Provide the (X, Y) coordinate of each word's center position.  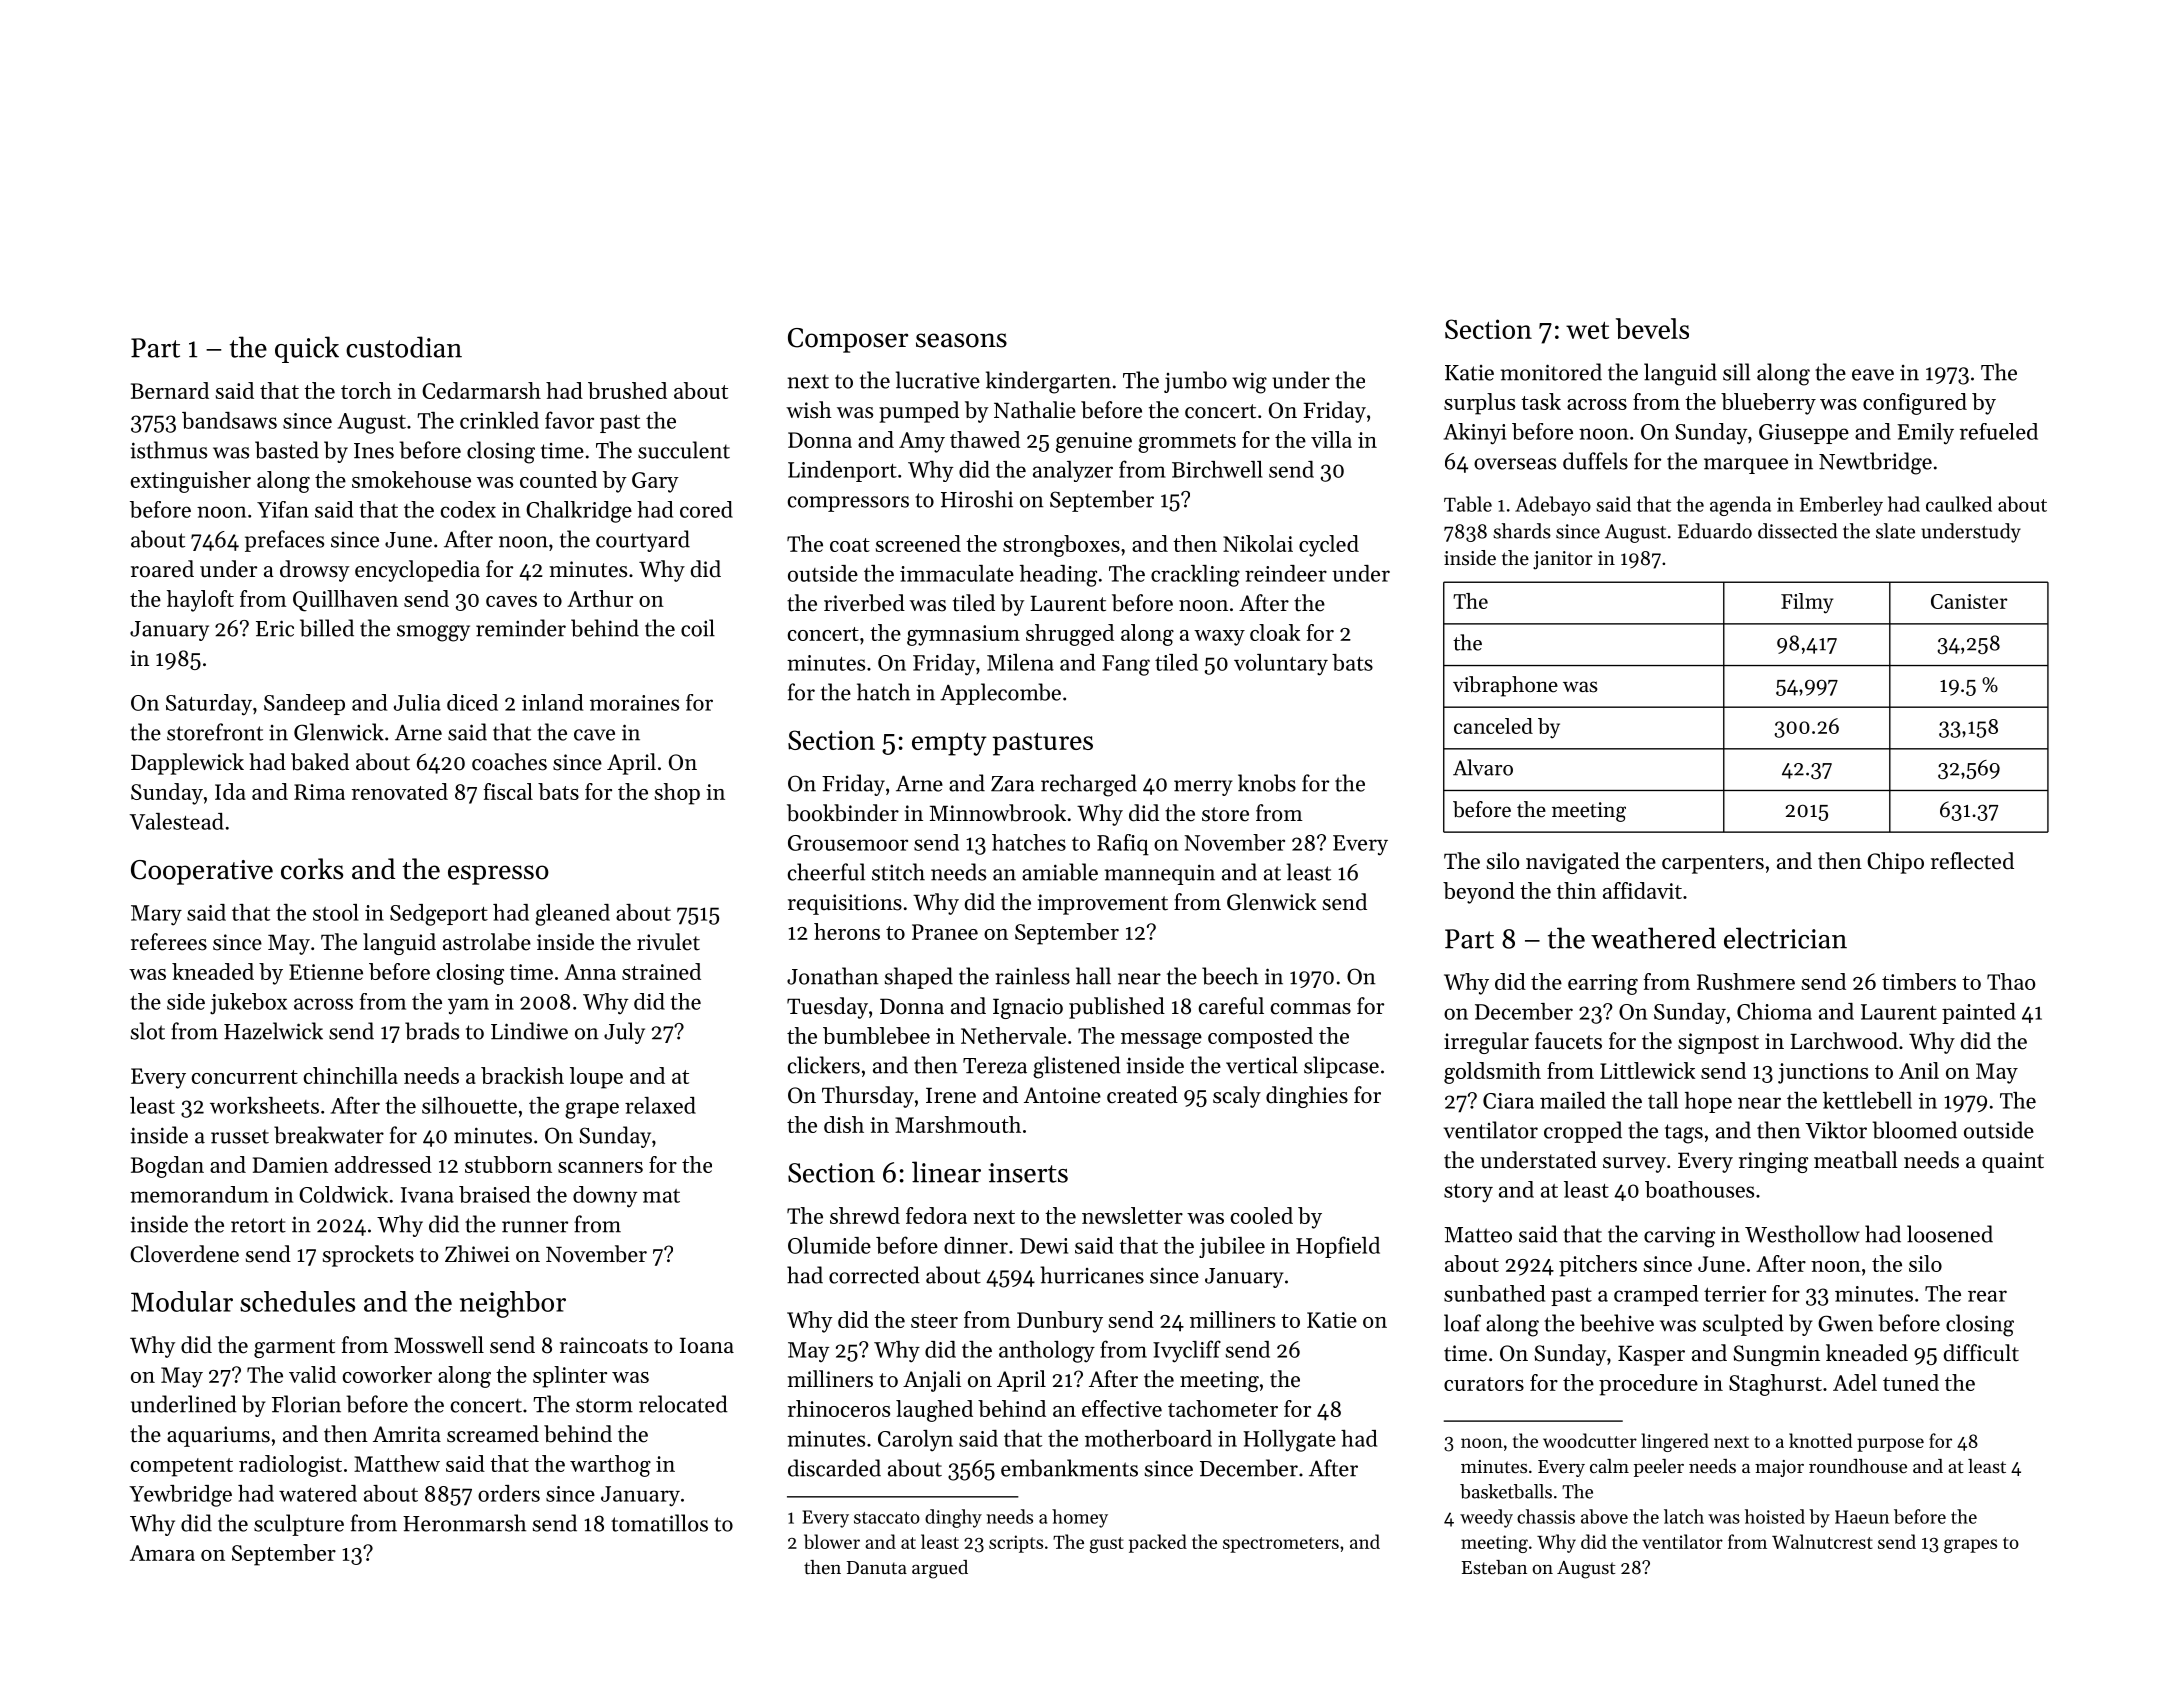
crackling (1195, 576)
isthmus (169, 450)
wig (1249, 383)
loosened (1950, 1234)
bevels (1652, 328)
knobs (1267, 783)
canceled (1493, 726)
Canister (1969, 601)
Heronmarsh (464, 1523)
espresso (498, 875)
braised (494, 1194)
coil (698, 628)
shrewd (865, 1215)
